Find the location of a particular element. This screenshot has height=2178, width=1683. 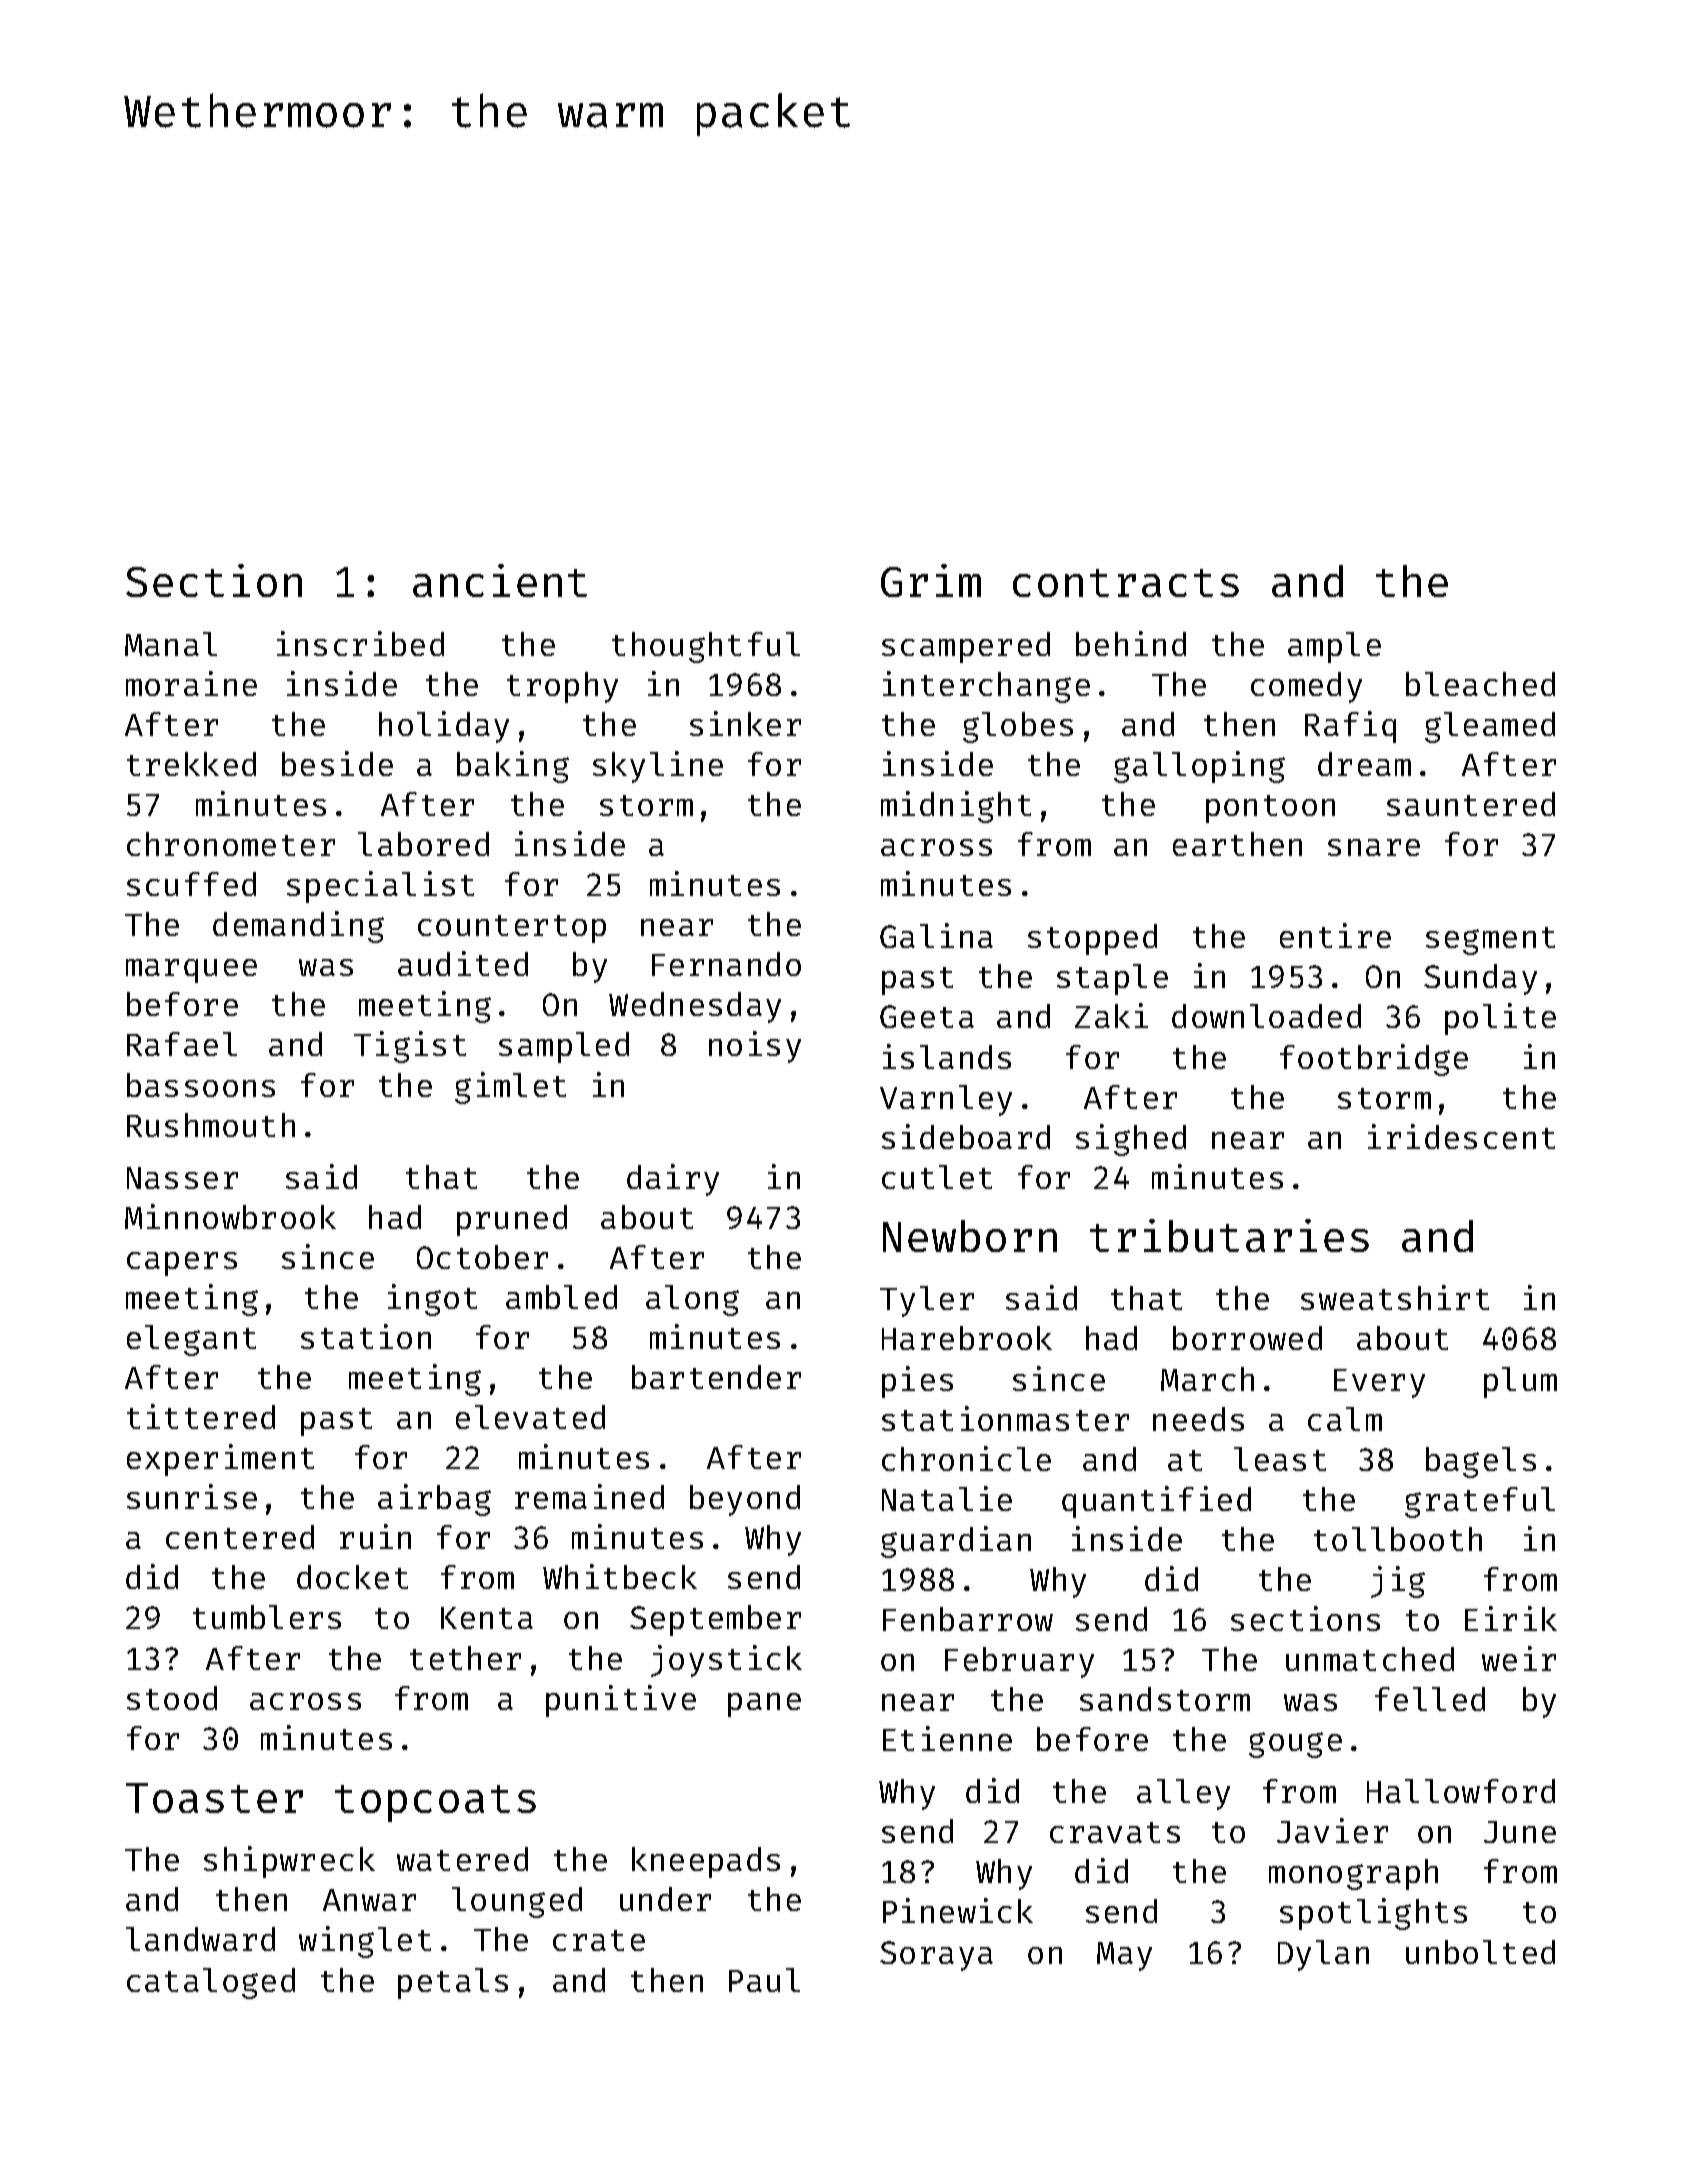

inscribed is located at coordinates (360, 643).
